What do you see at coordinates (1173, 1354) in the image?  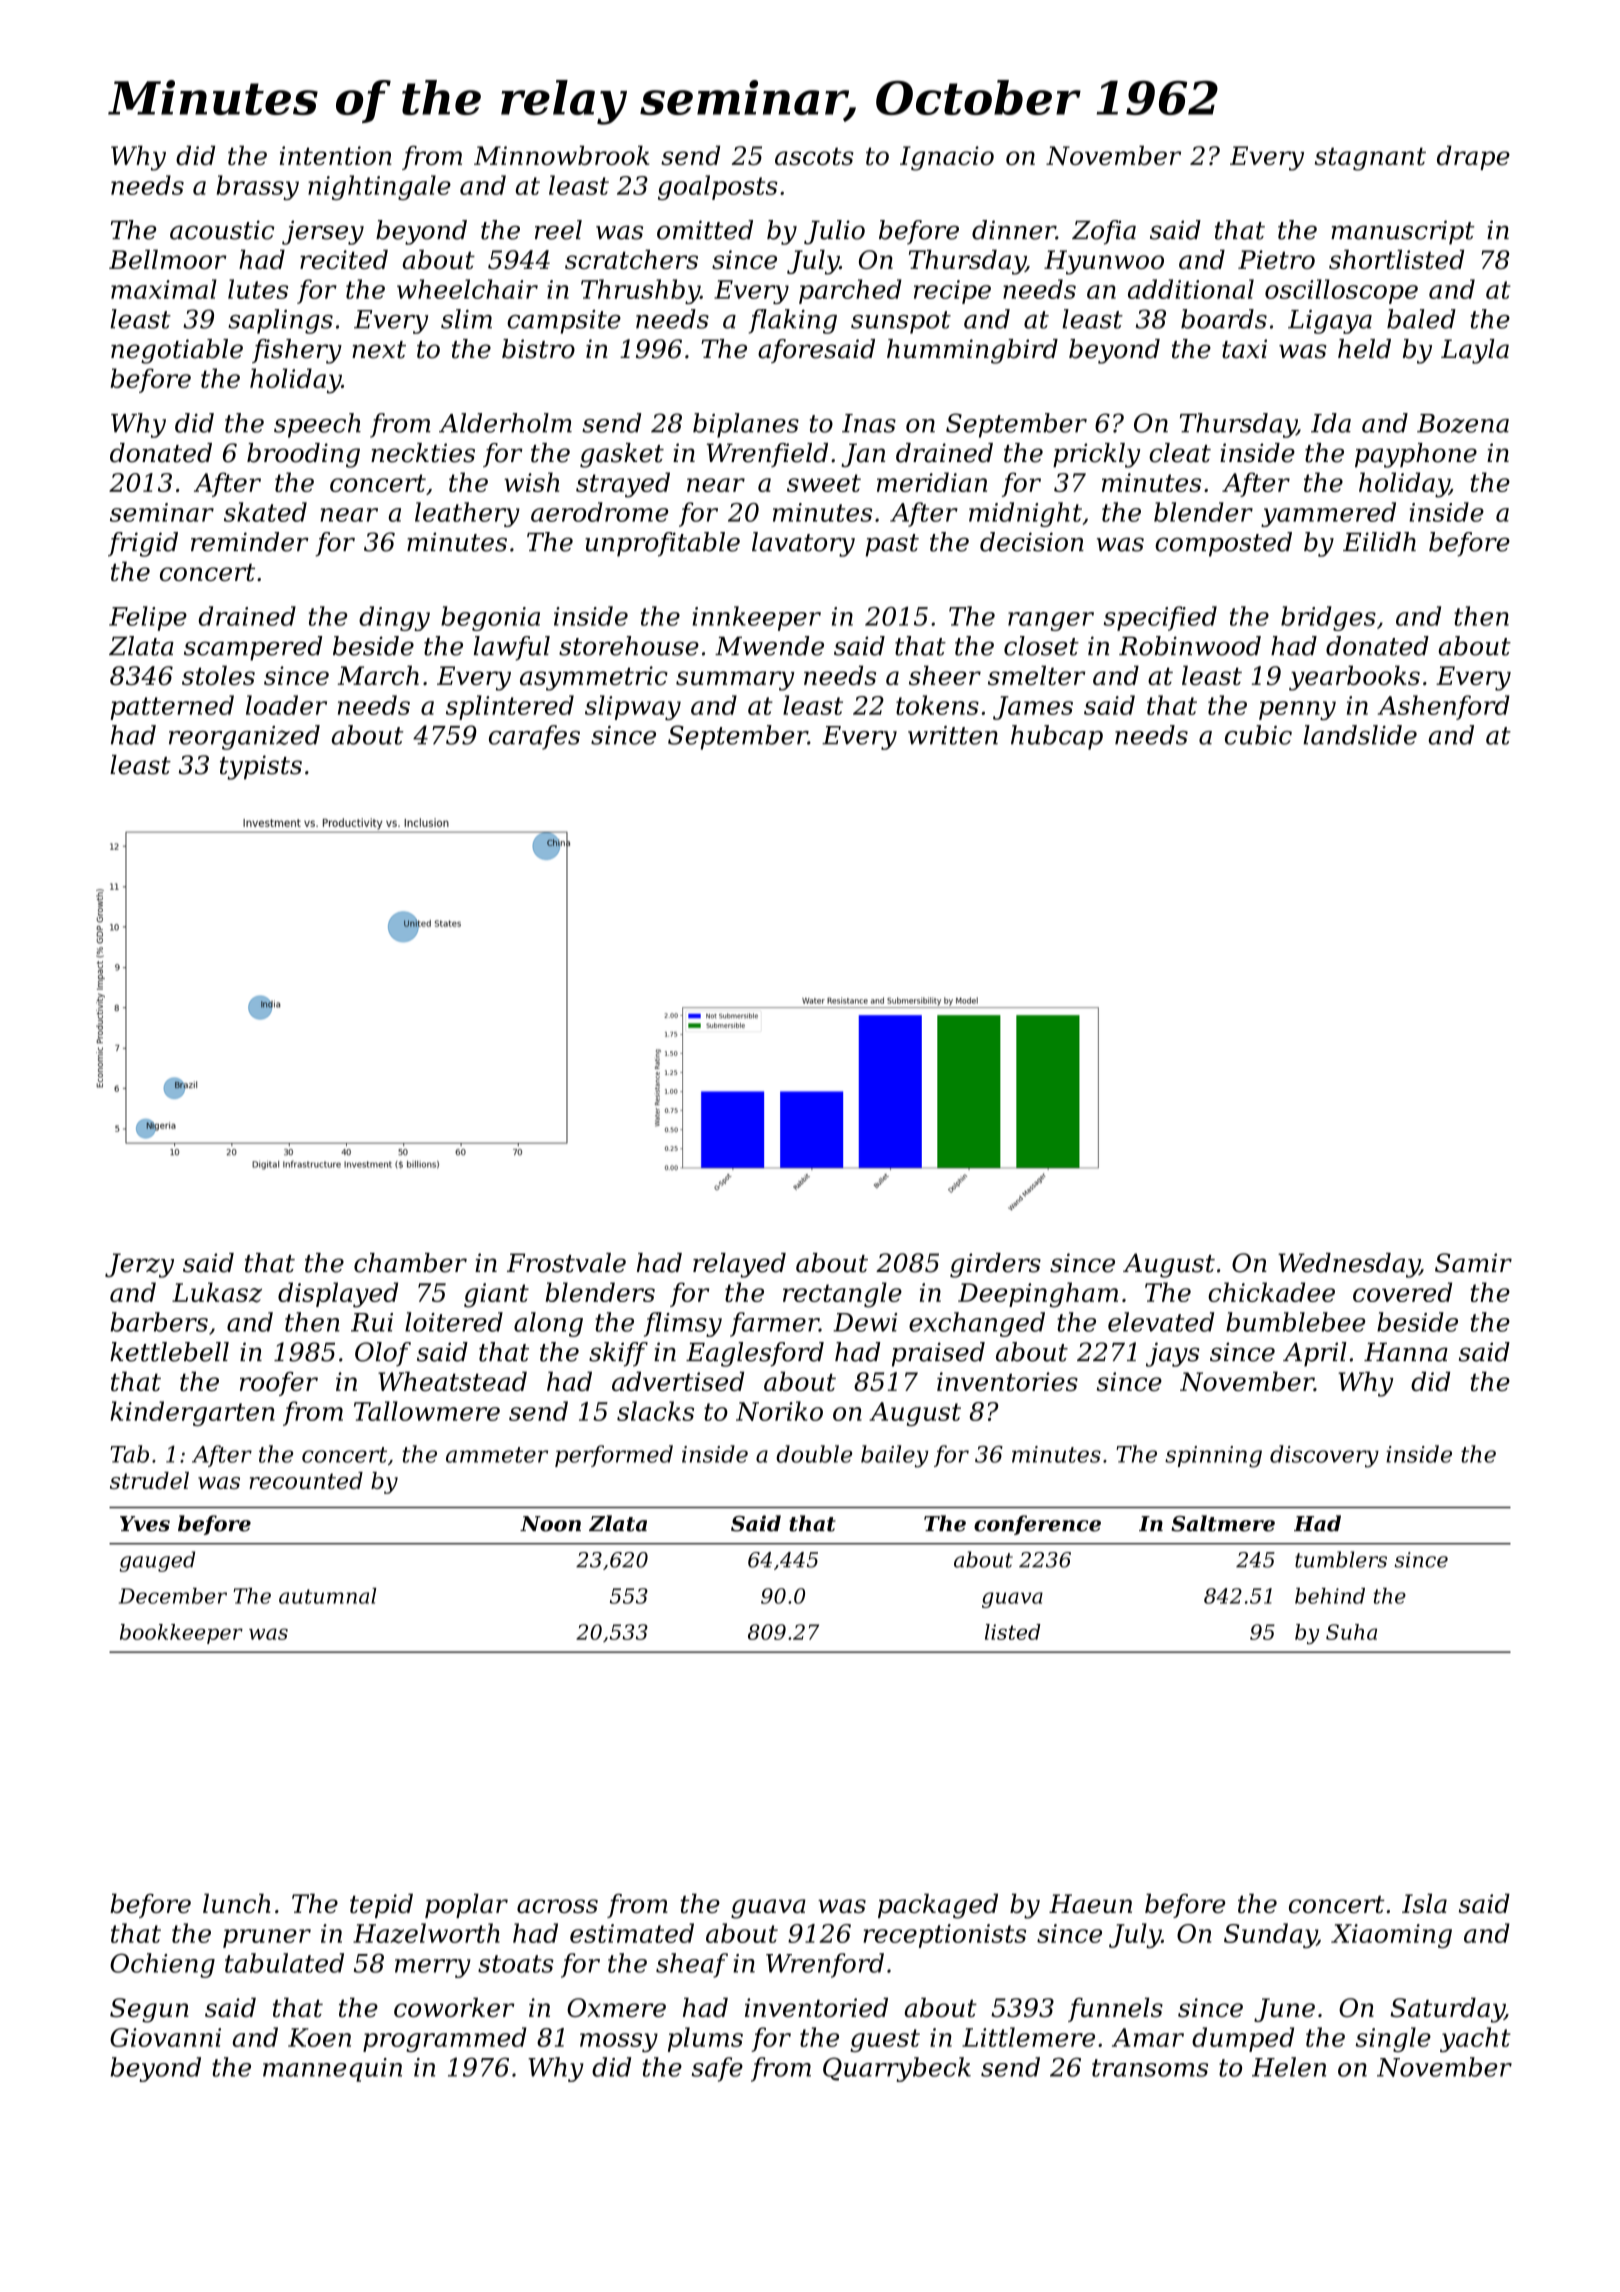 I see `jays` at bounding box center [1173, 1354].
